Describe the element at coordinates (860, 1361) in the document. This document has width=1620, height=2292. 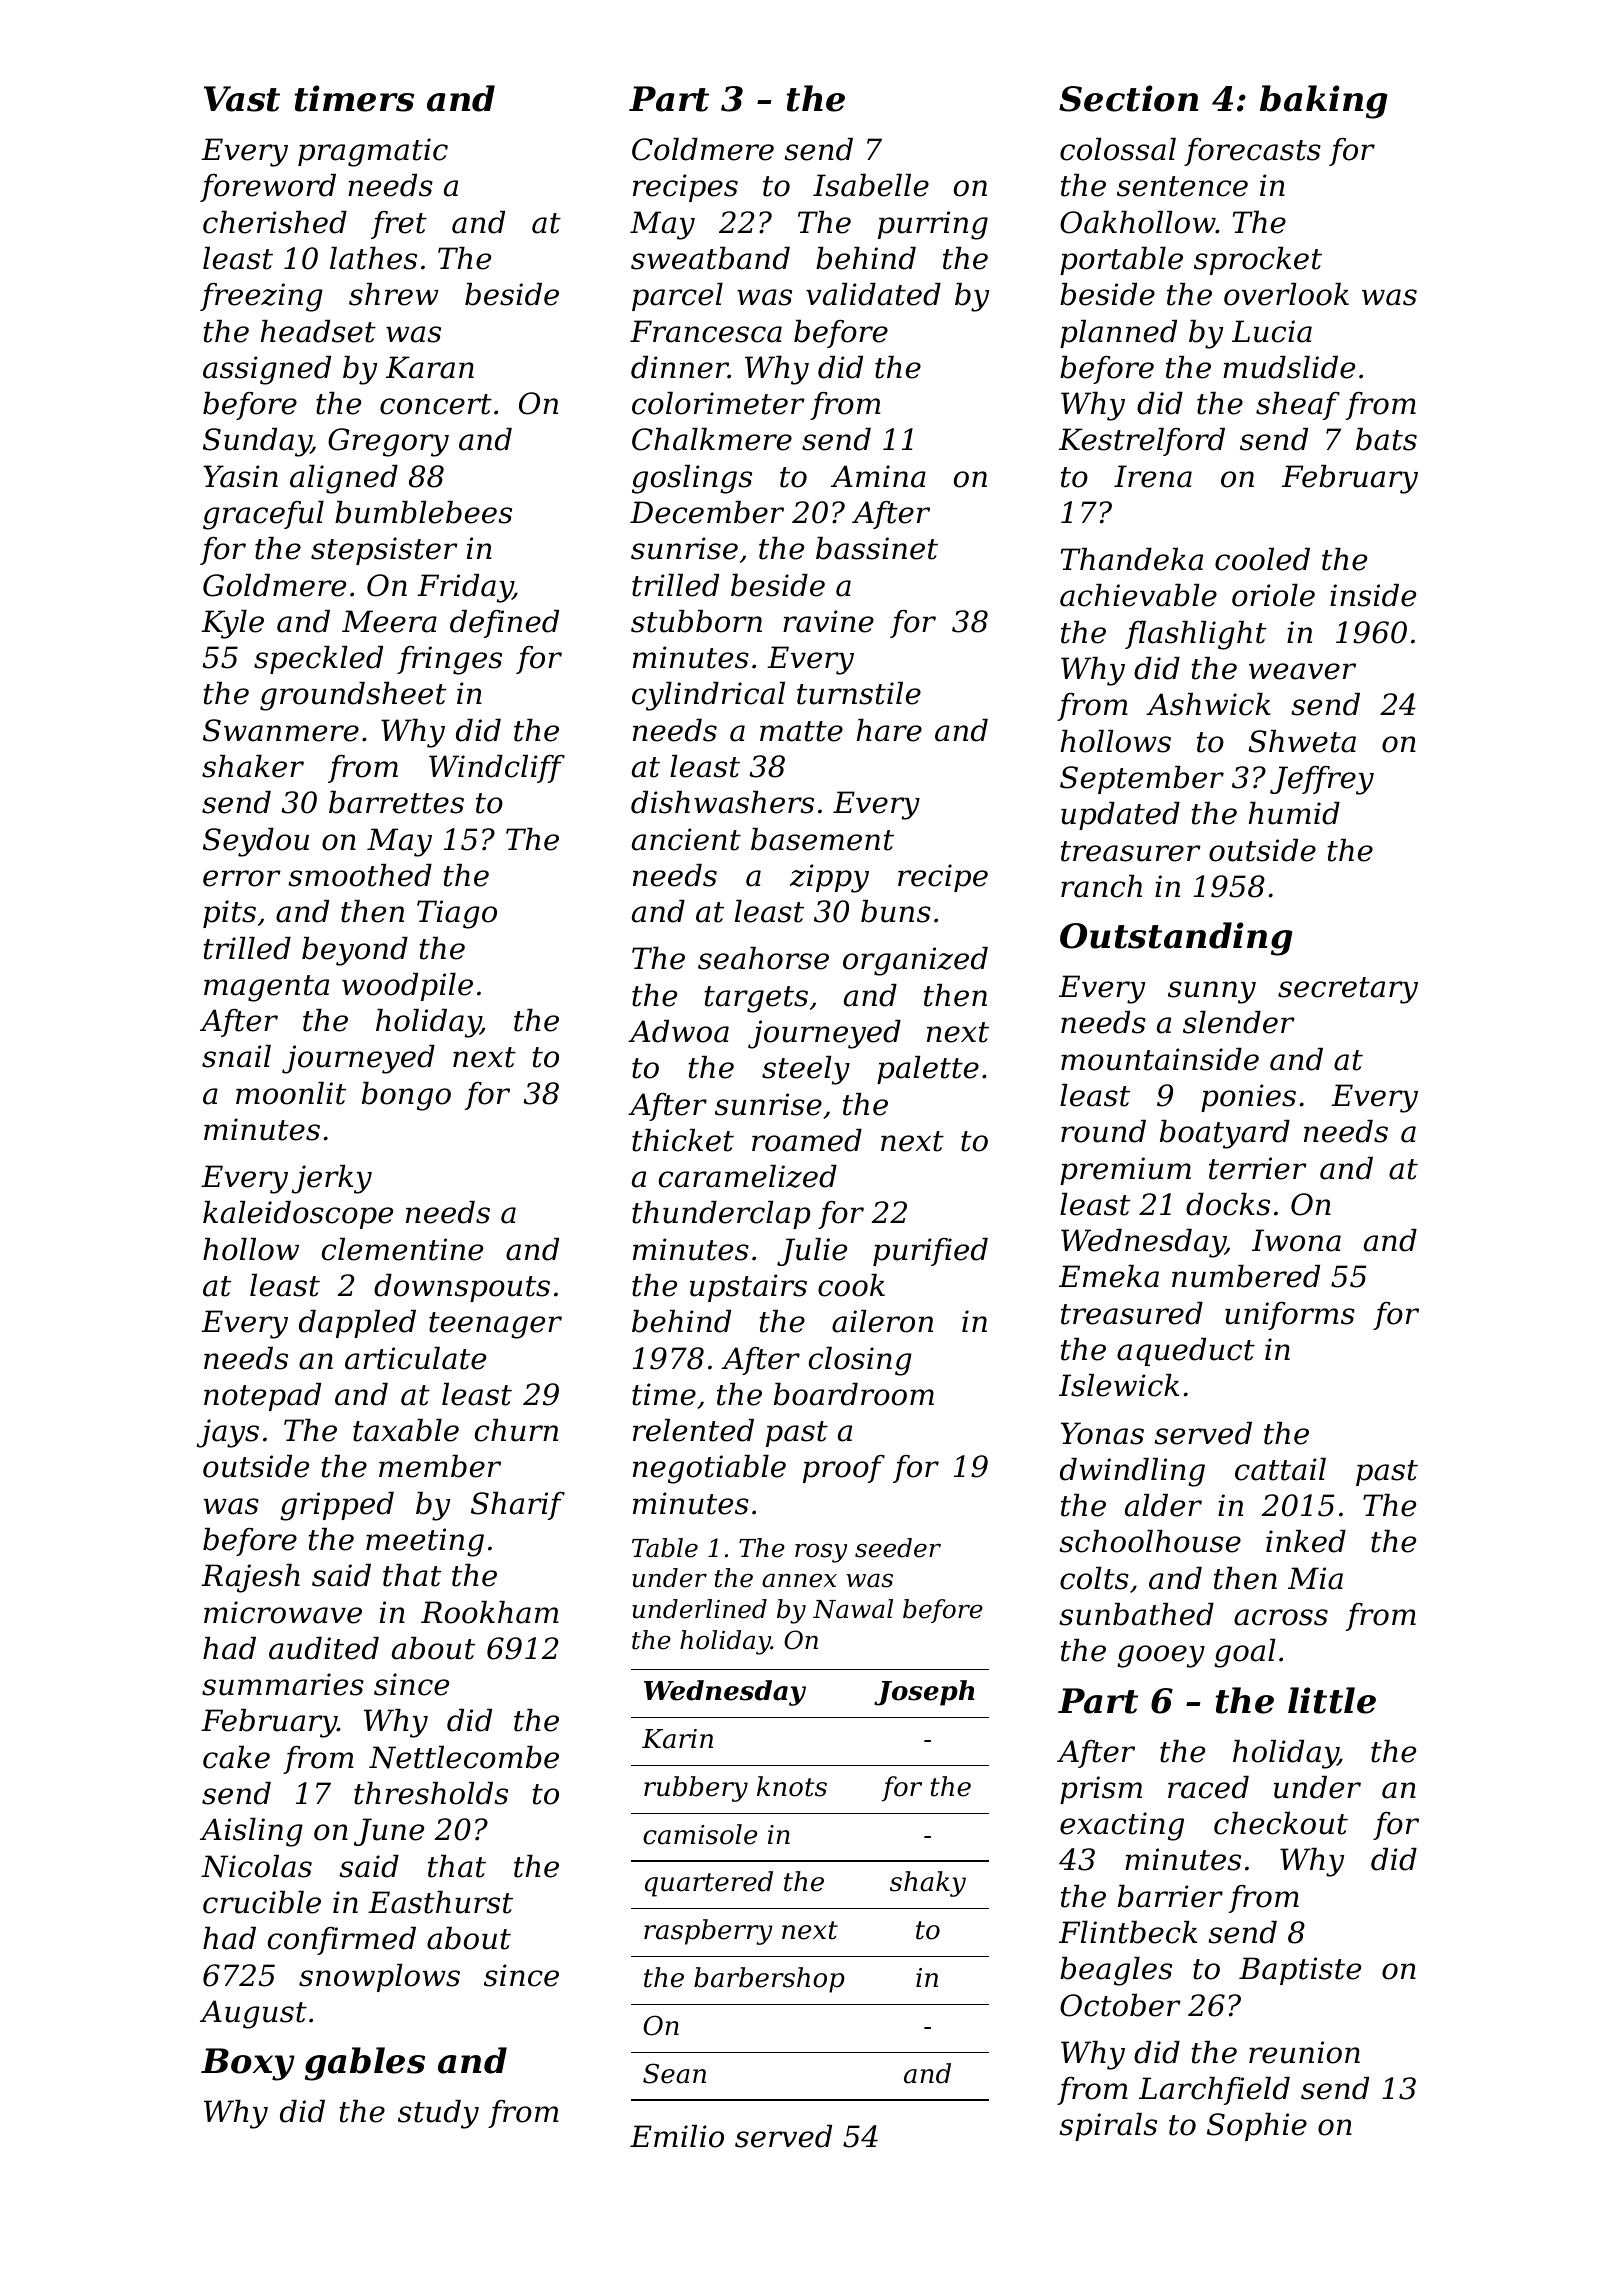
I see `closing` at that location.
